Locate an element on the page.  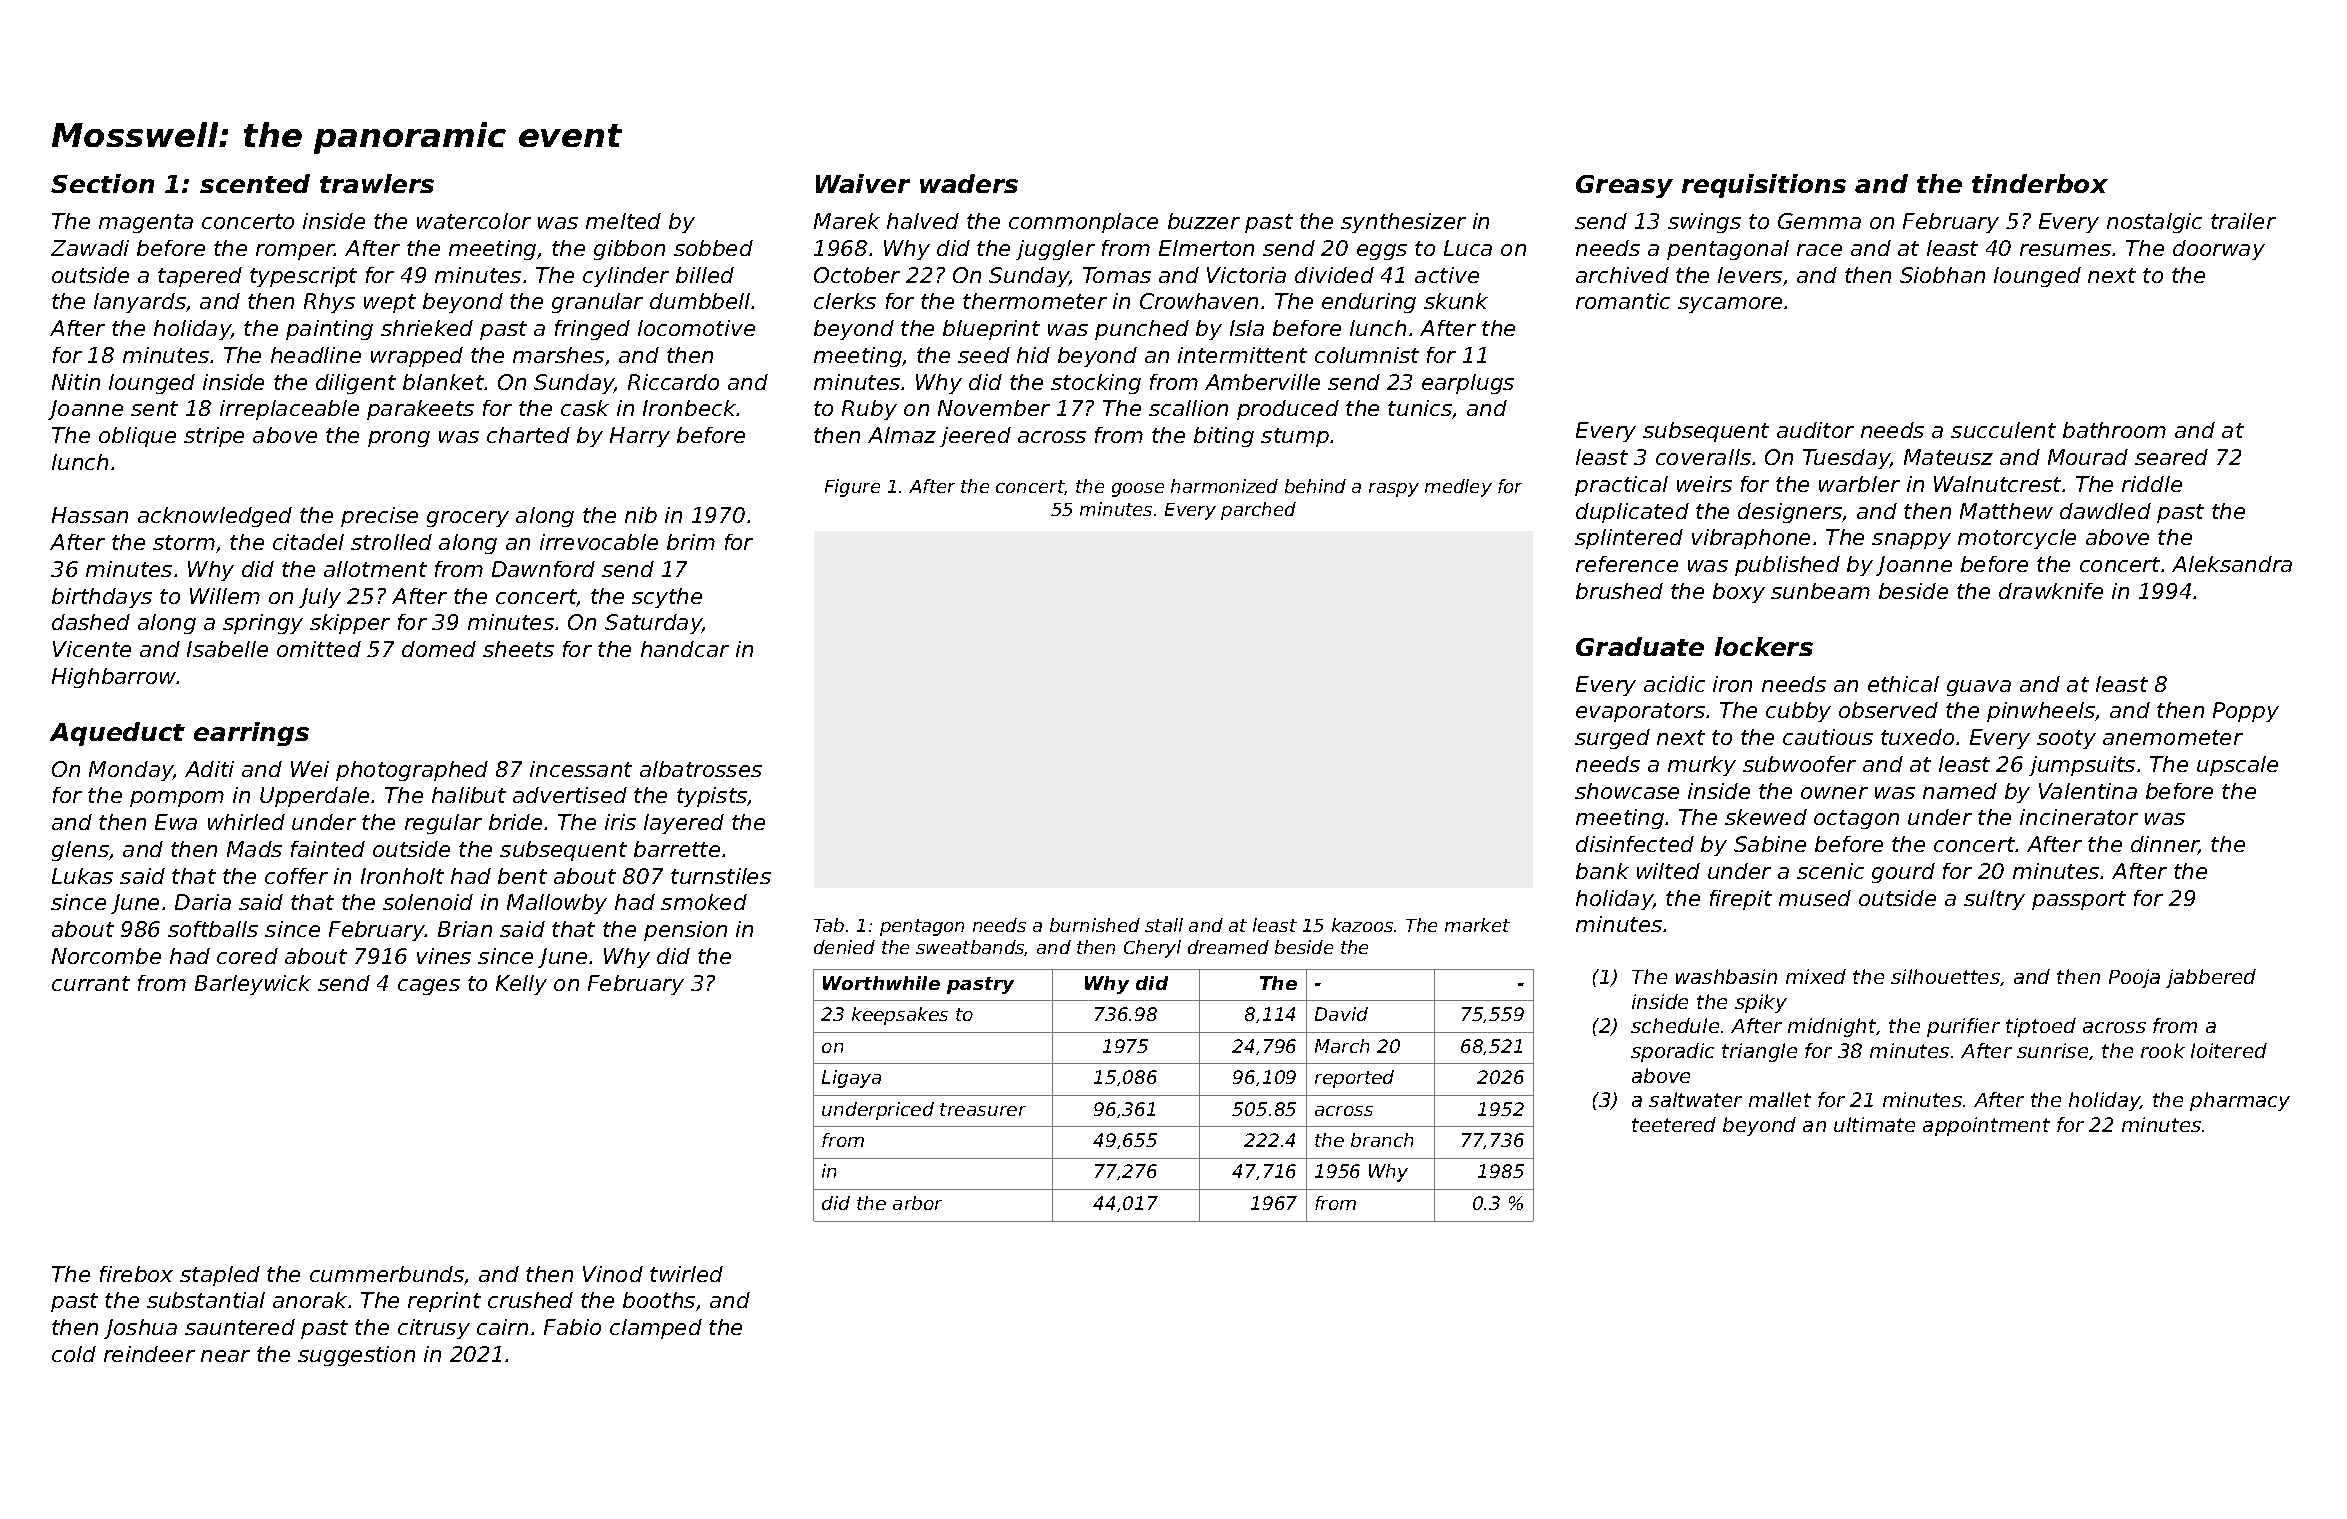
treasurer is located at coordinates (983, 1109).
